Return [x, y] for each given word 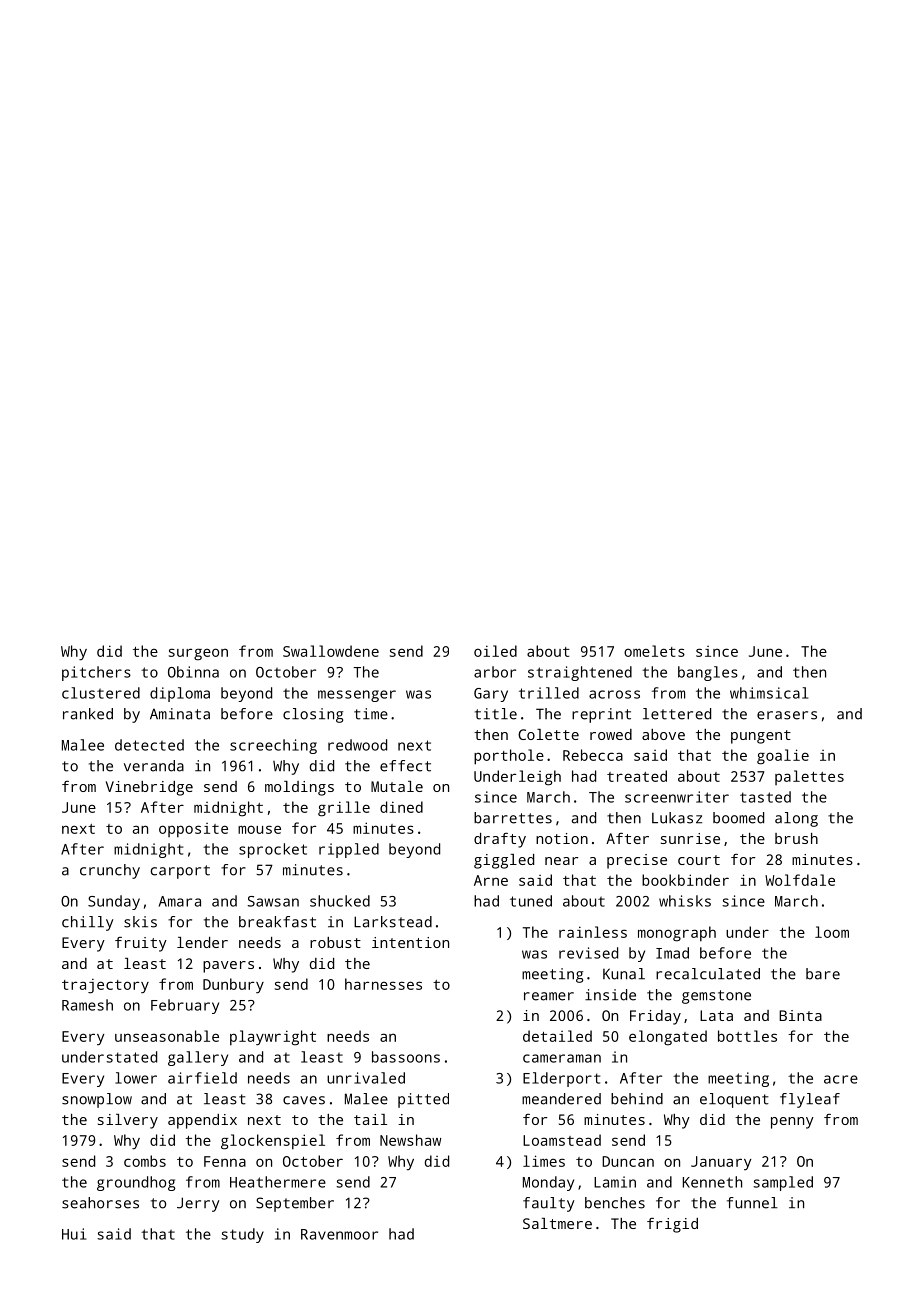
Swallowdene [331, 651]
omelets [654, 651]
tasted [765, 797]
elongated [668, 1038]
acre [841, 1079]
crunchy [110, 871]
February [185, 1006]
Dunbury [233, 986]
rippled [349, 850]
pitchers [96, 673]
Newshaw [410, 1140]
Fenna [225, 1161]
